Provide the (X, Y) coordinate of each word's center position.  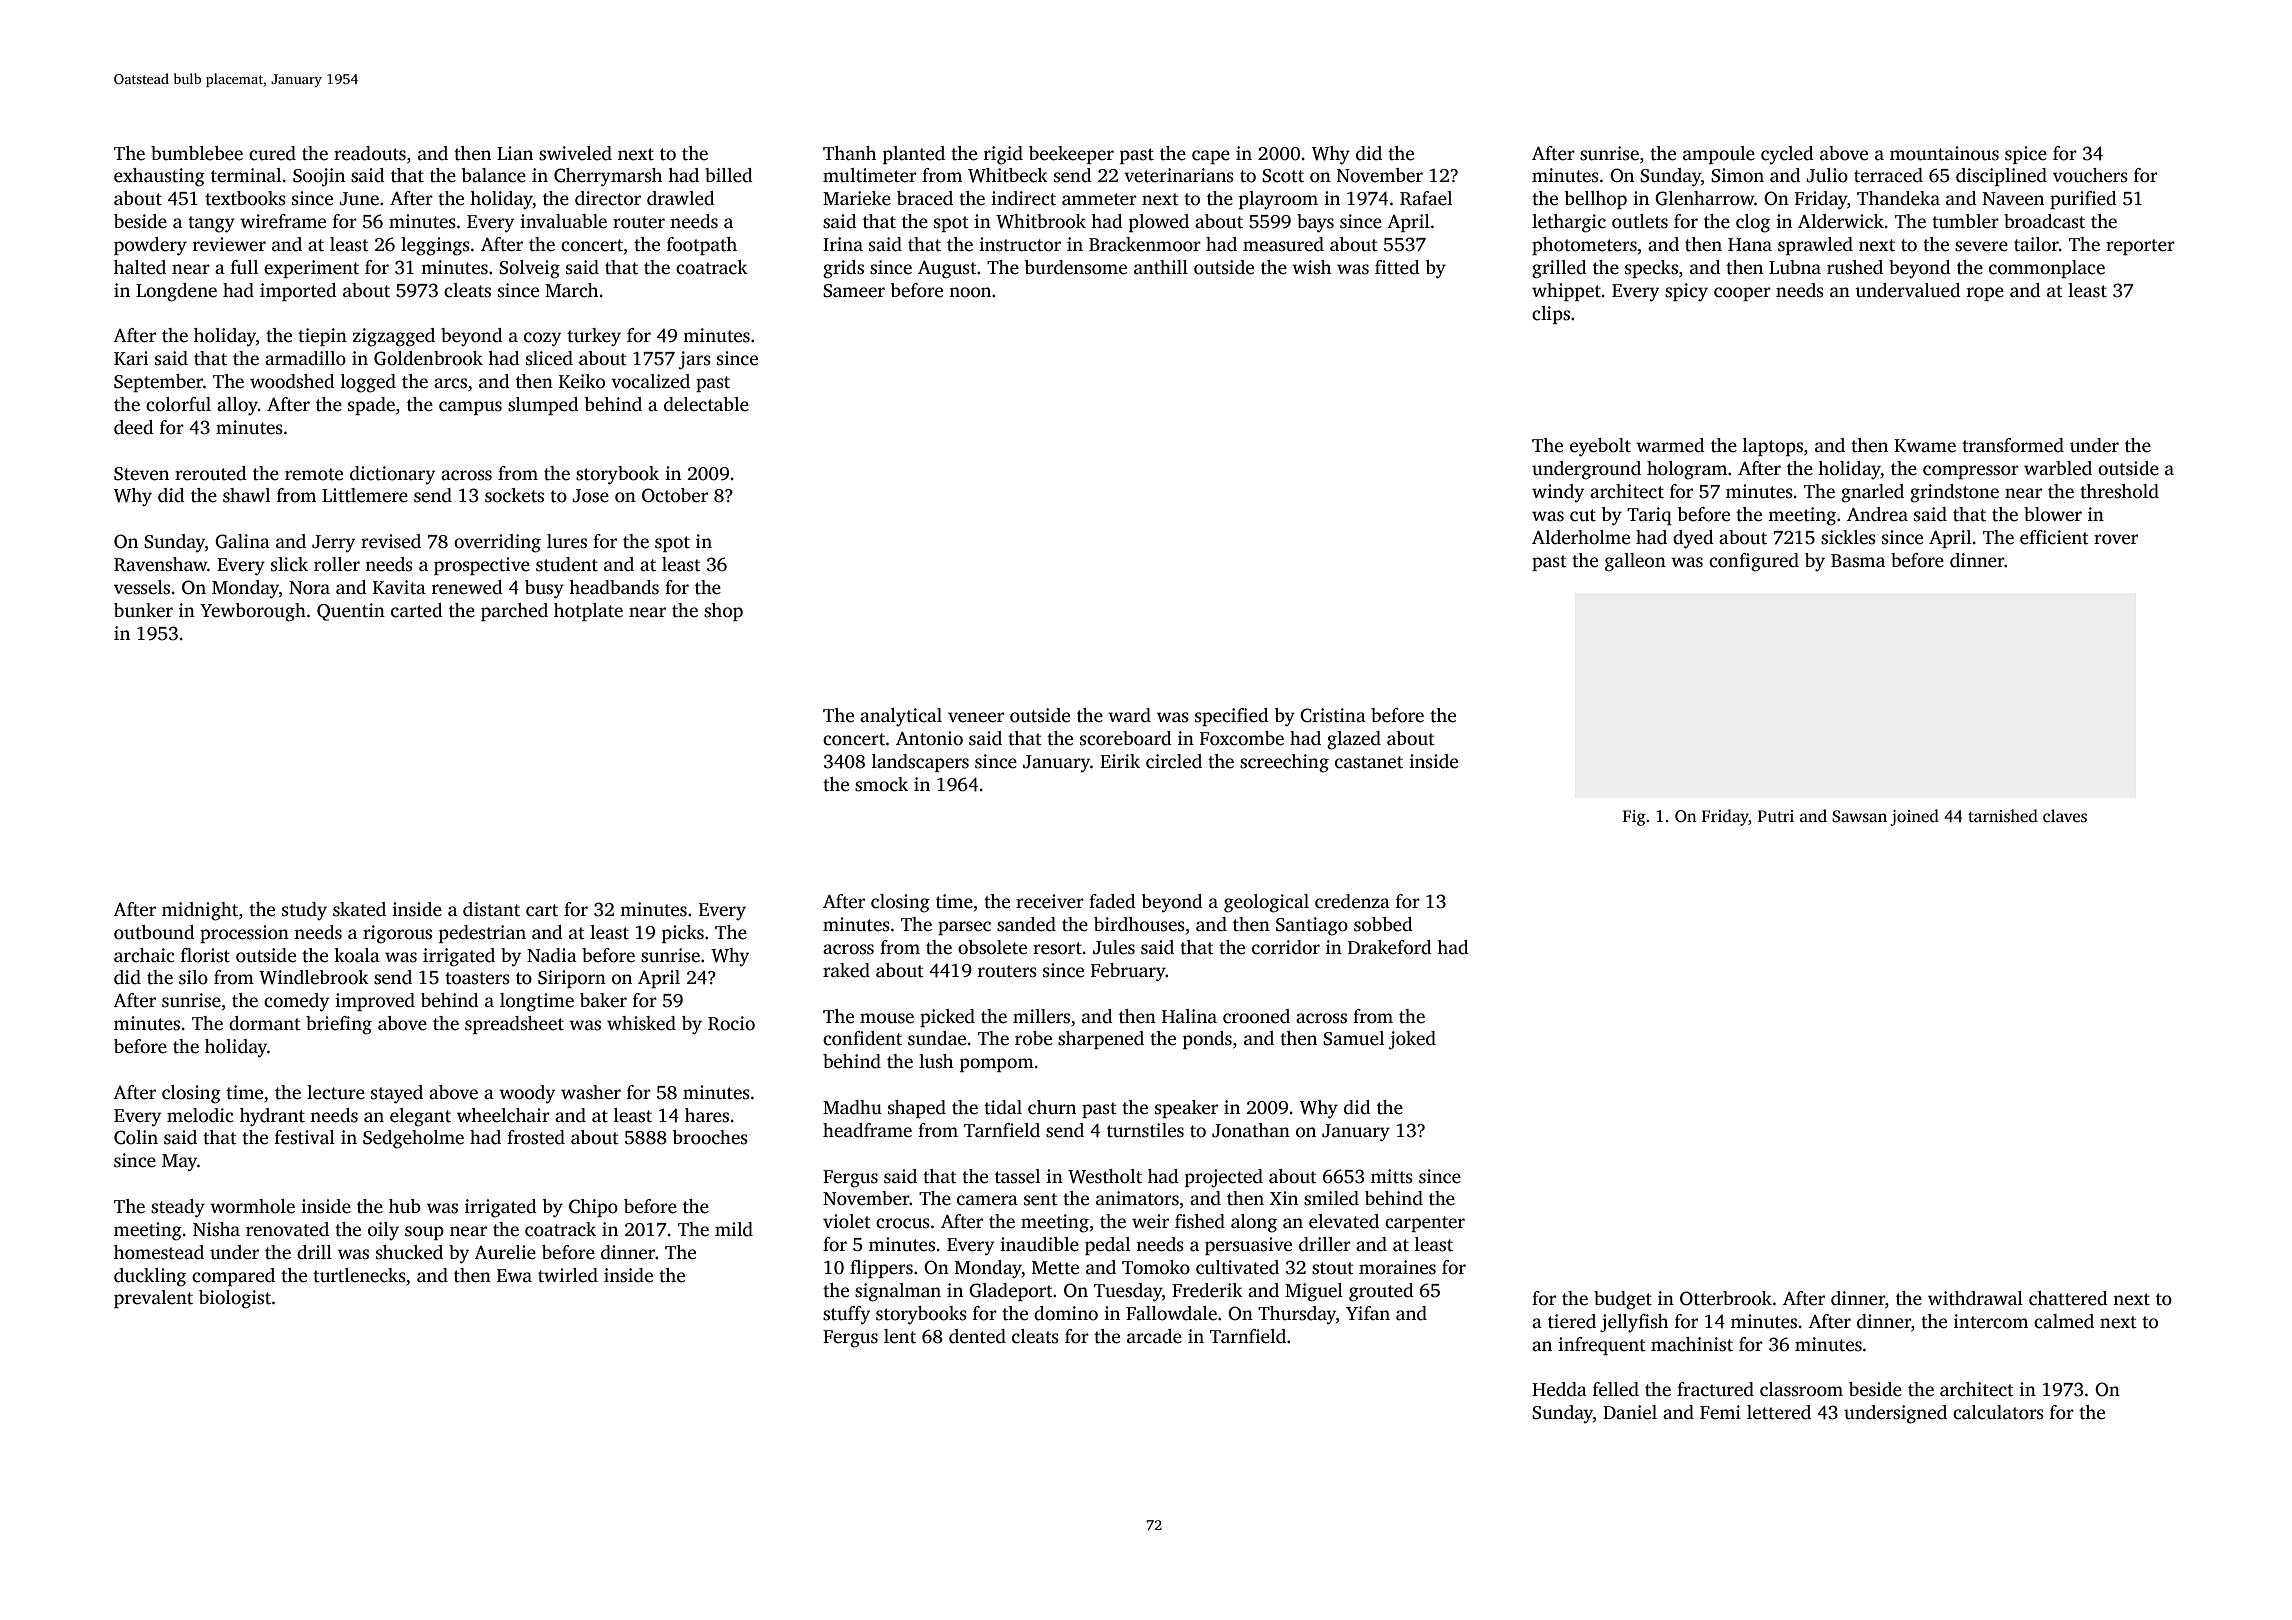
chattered (2068, 1298)
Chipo (593, 1208)
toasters (477, 978)
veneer (976, 717)
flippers (881, 1269)
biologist (235, 1299)
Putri (1776, 816)
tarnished (2003, 816)
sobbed (1383, 924)
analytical (901, 717)
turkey (594, 337)
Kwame (1925, 446)
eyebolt (1600, 447)
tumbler (1965, 221)
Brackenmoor (1145, 244)
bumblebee (197, 153)
